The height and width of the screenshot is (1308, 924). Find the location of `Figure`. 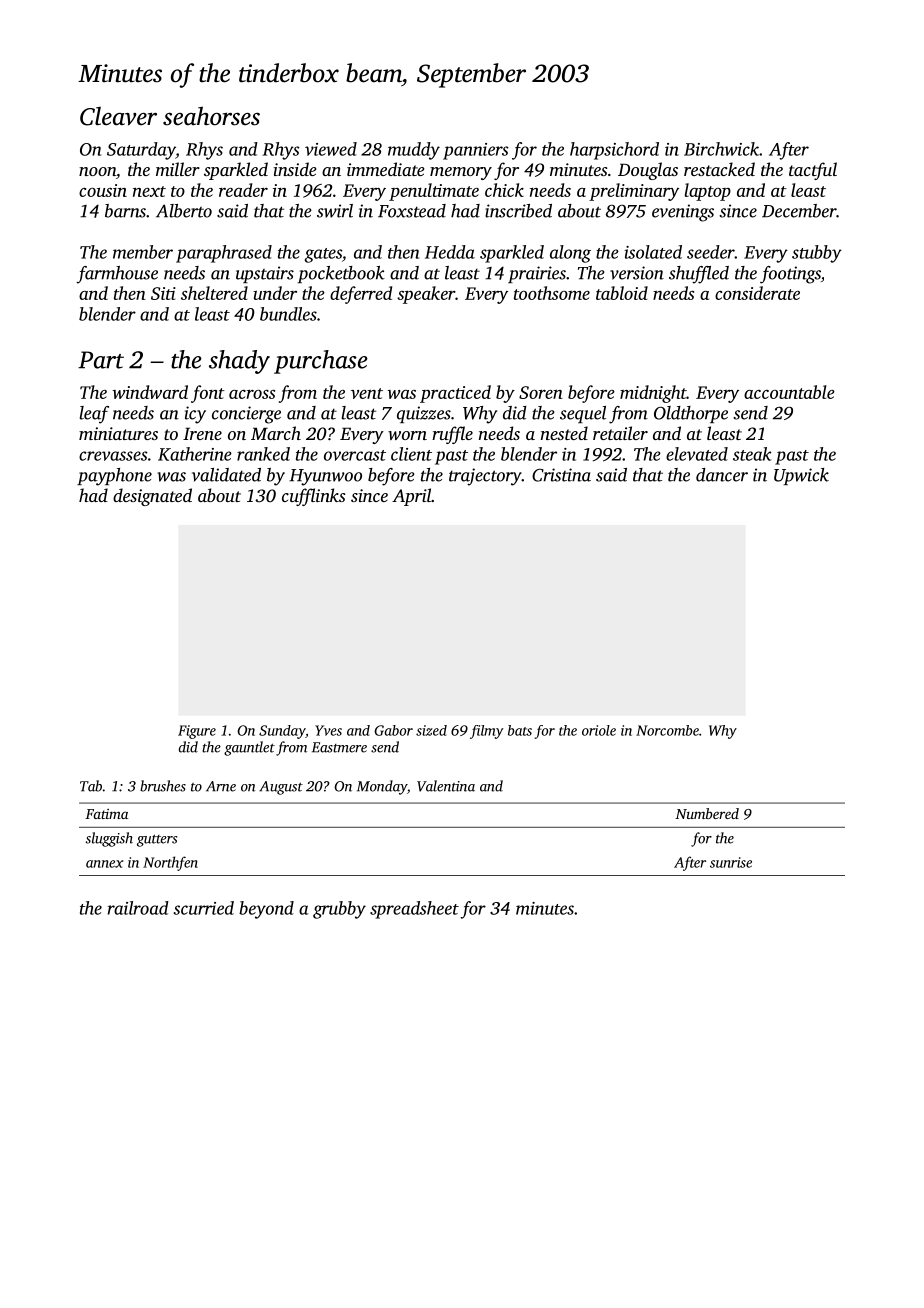

Figure is located at coordinates (197, 732).
